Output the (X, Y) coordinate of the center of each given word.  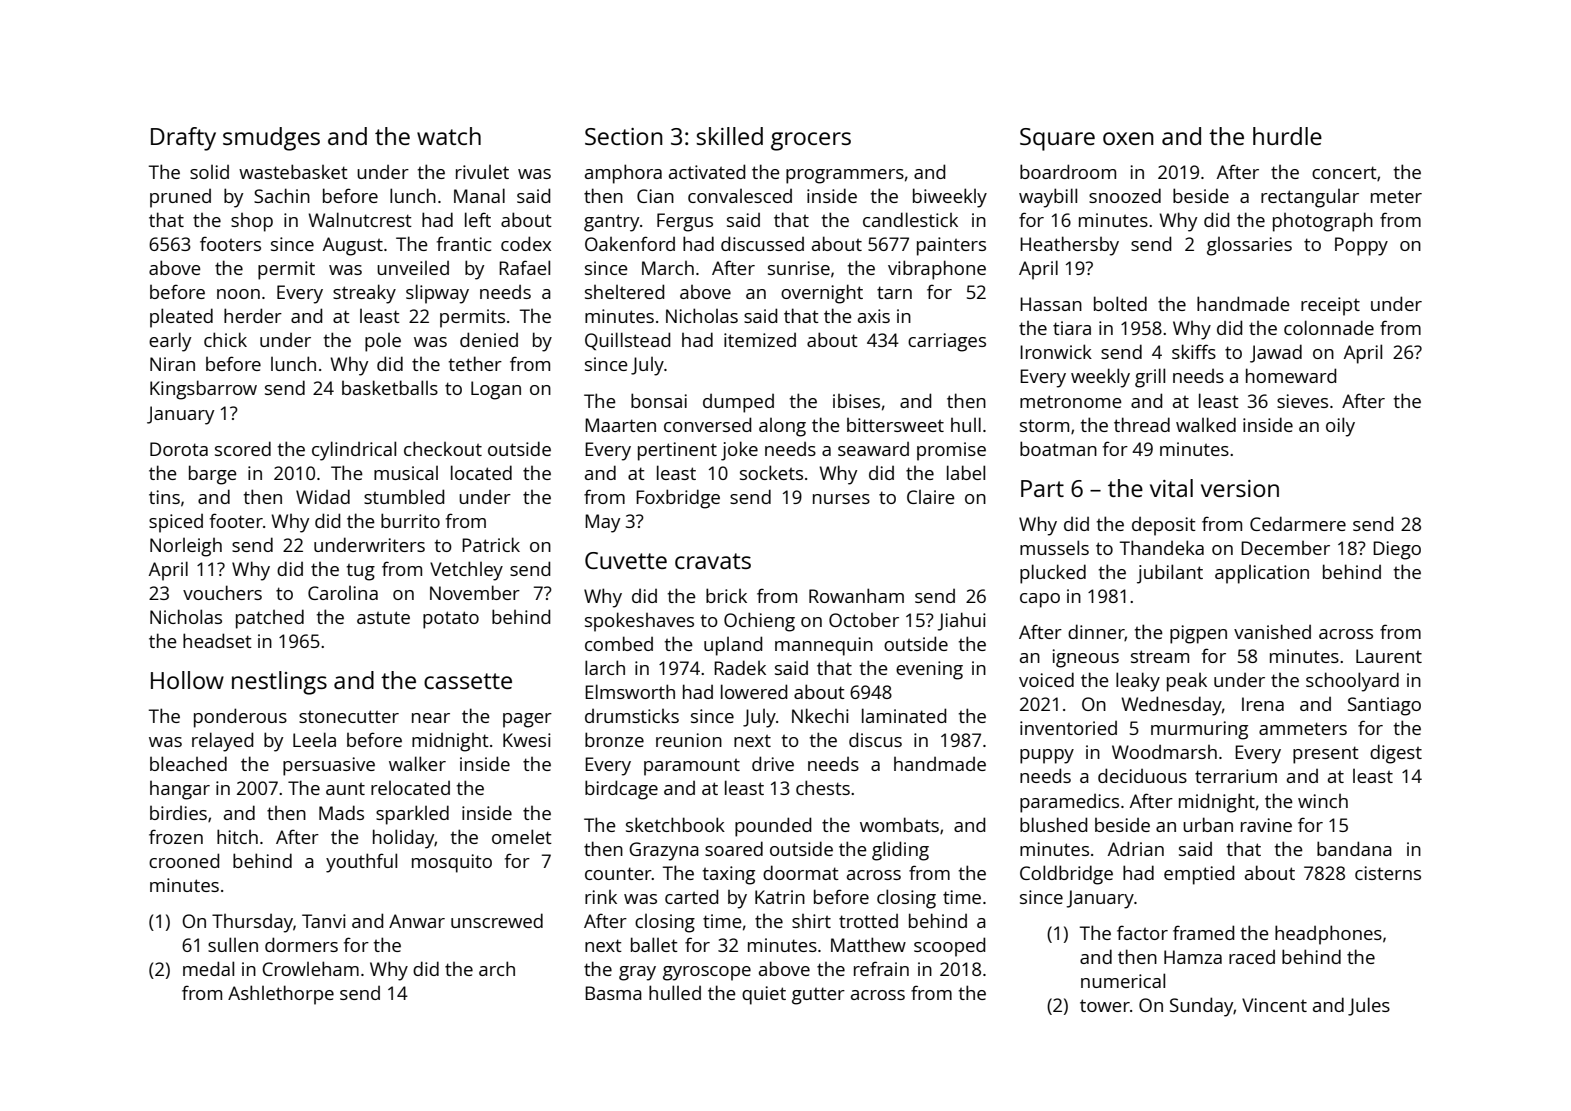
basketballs (390, 387)
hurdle (1287, 136)
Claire (931, 497)
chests (823, 787)
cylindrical (354, 451)
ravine (1266, 825)
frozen (176, 836)
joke (739, 451)
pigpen (1198, 634)
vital (1171, 488)
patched (270, 619)
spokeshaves (639, 622)
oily (1340, 427)
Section (624, 136)
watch (449, 136)
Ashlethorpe (281, 995)
